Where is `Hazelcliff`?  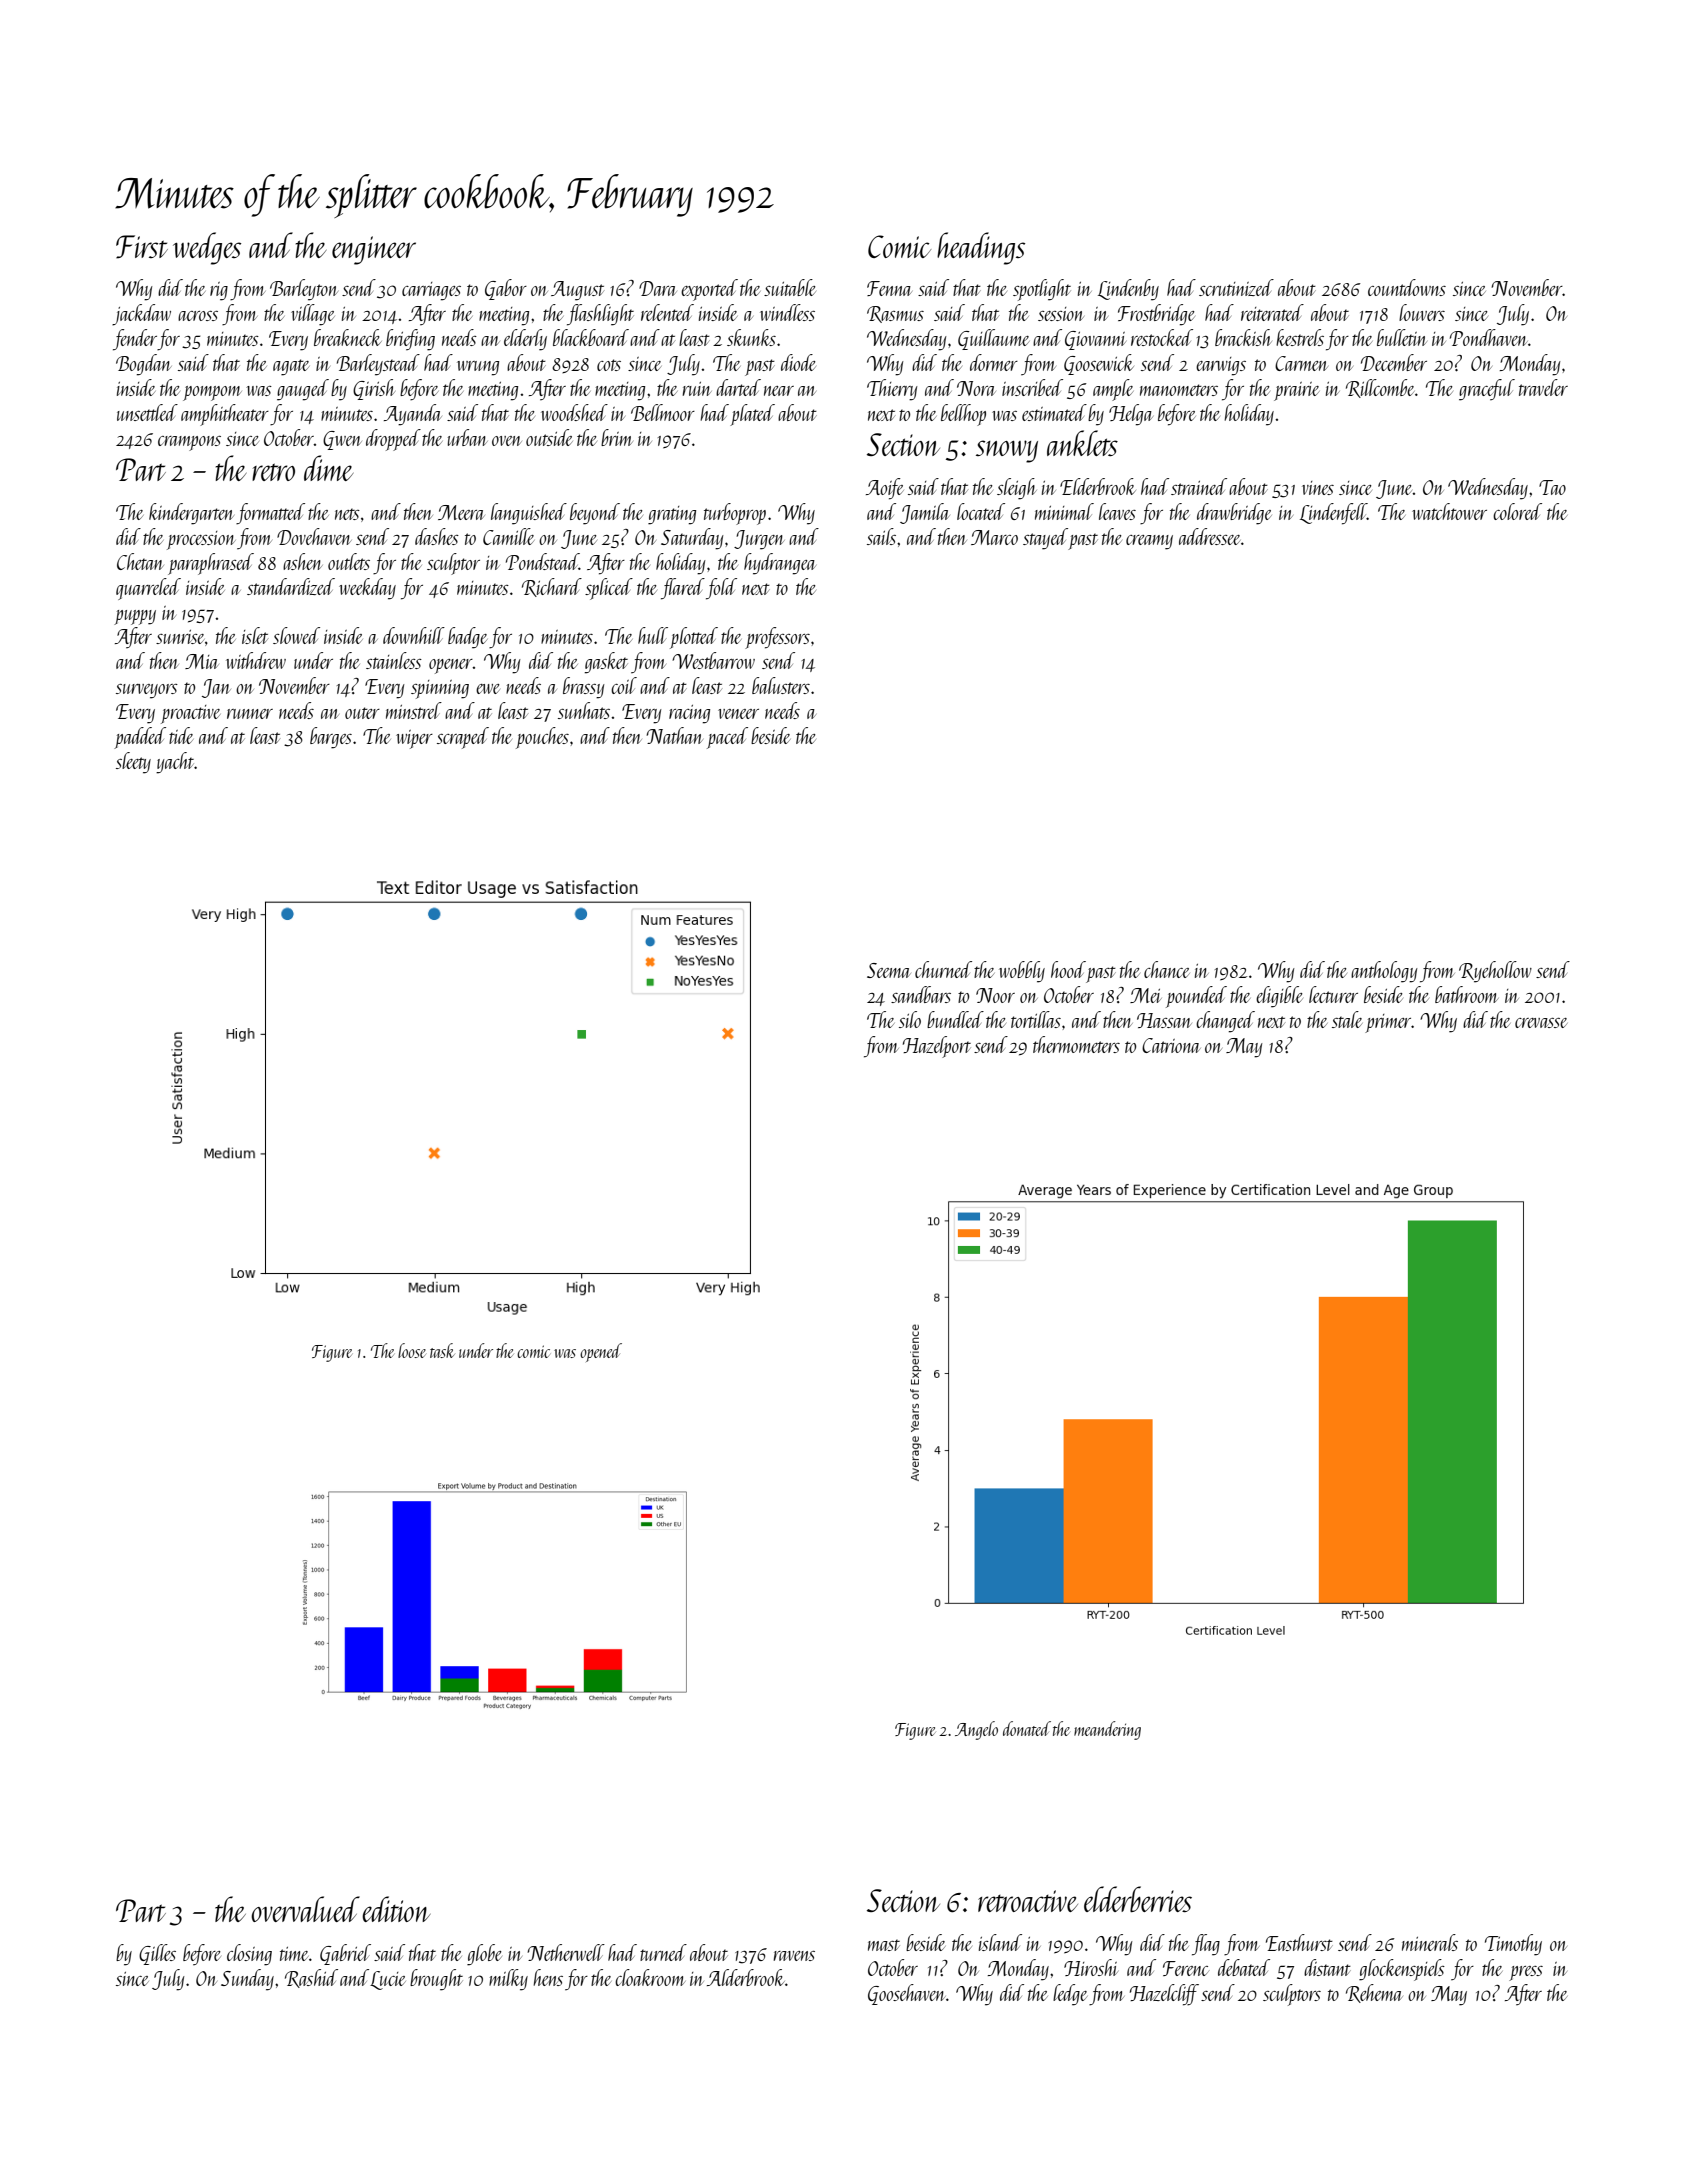 Hazelcliff is located at coordinates (1164, 1995).
